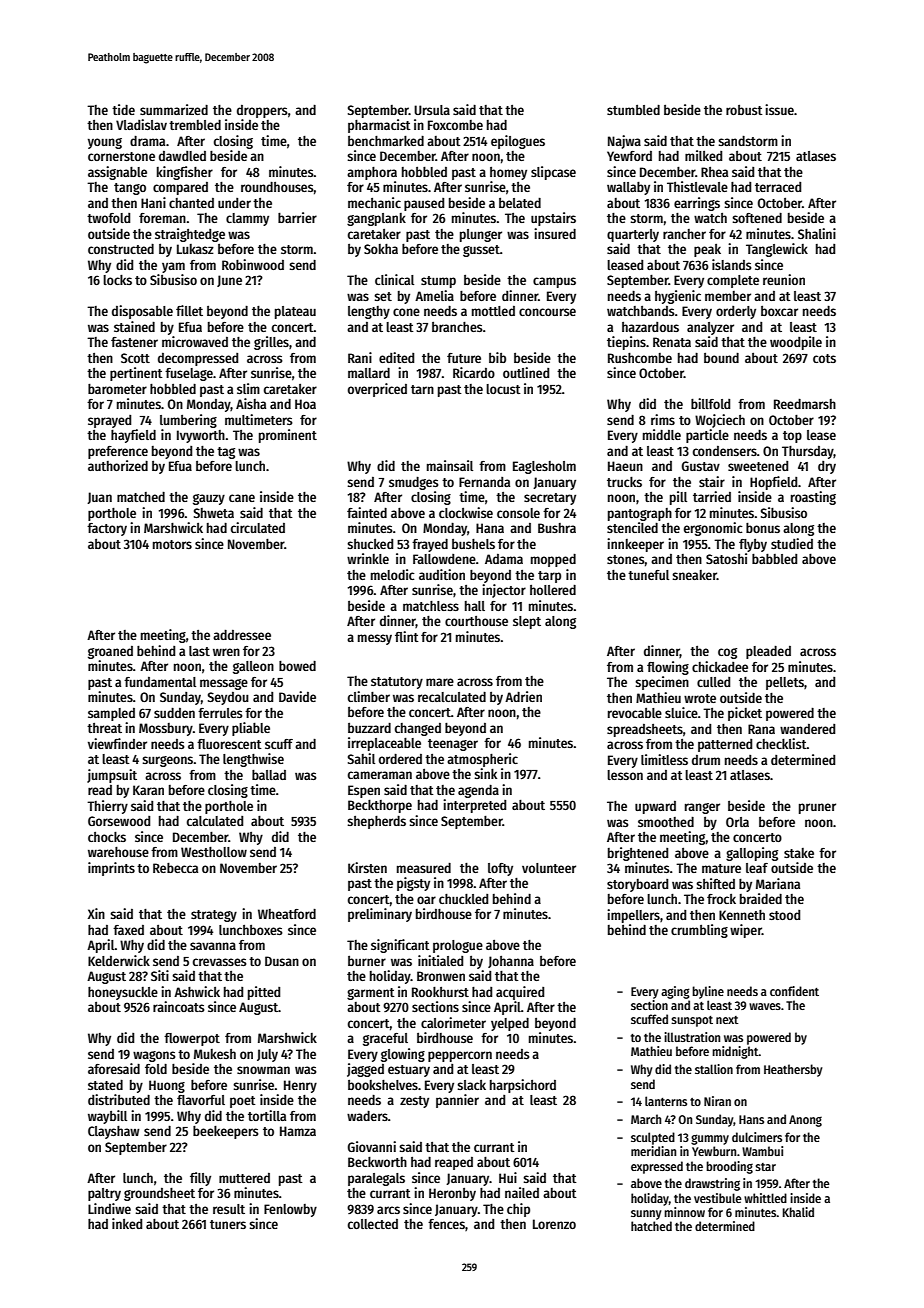  Describe the element at coordinates (432, 110) in the screenshot. I see `Ursula` at that location.
